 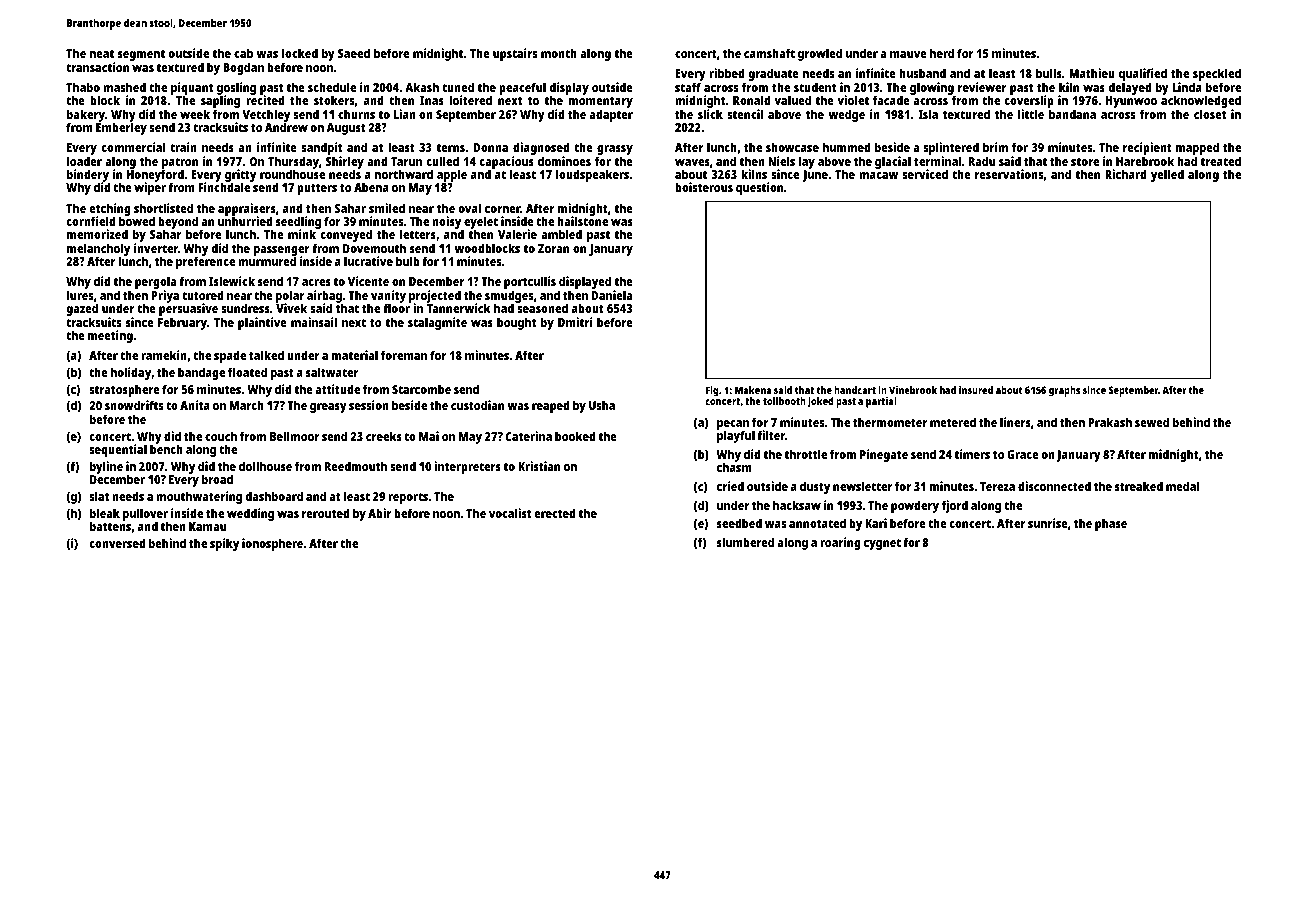 I want to click on Makena, so click(x=753, y=390).
